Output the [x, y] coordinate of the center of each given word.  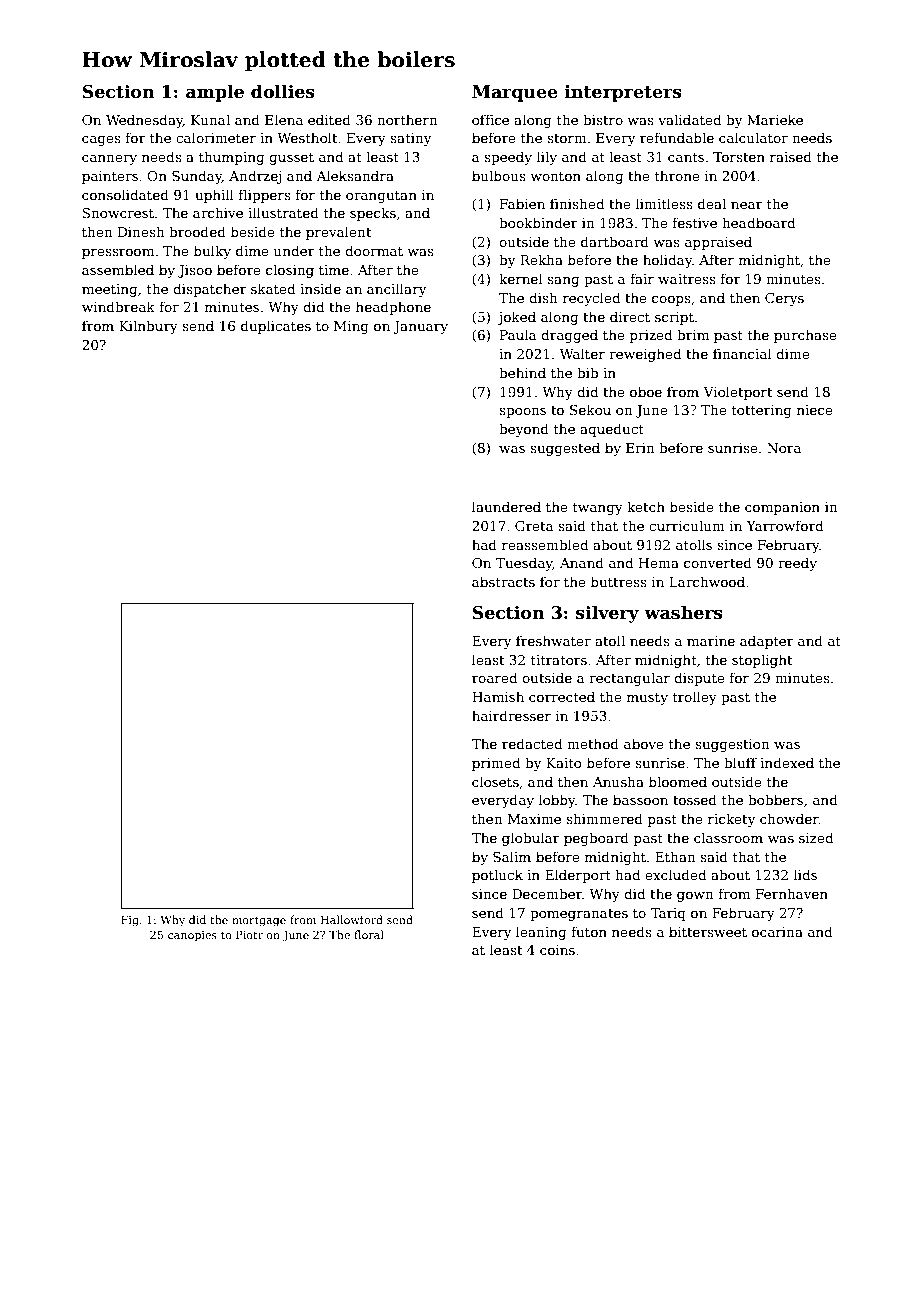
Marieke [775, 119]
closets [495, 781]
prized [651, 336]
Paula [518, 334]
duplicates [276, 327]
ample [215, 93]
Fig [130, 921]
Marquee [515, 93]
